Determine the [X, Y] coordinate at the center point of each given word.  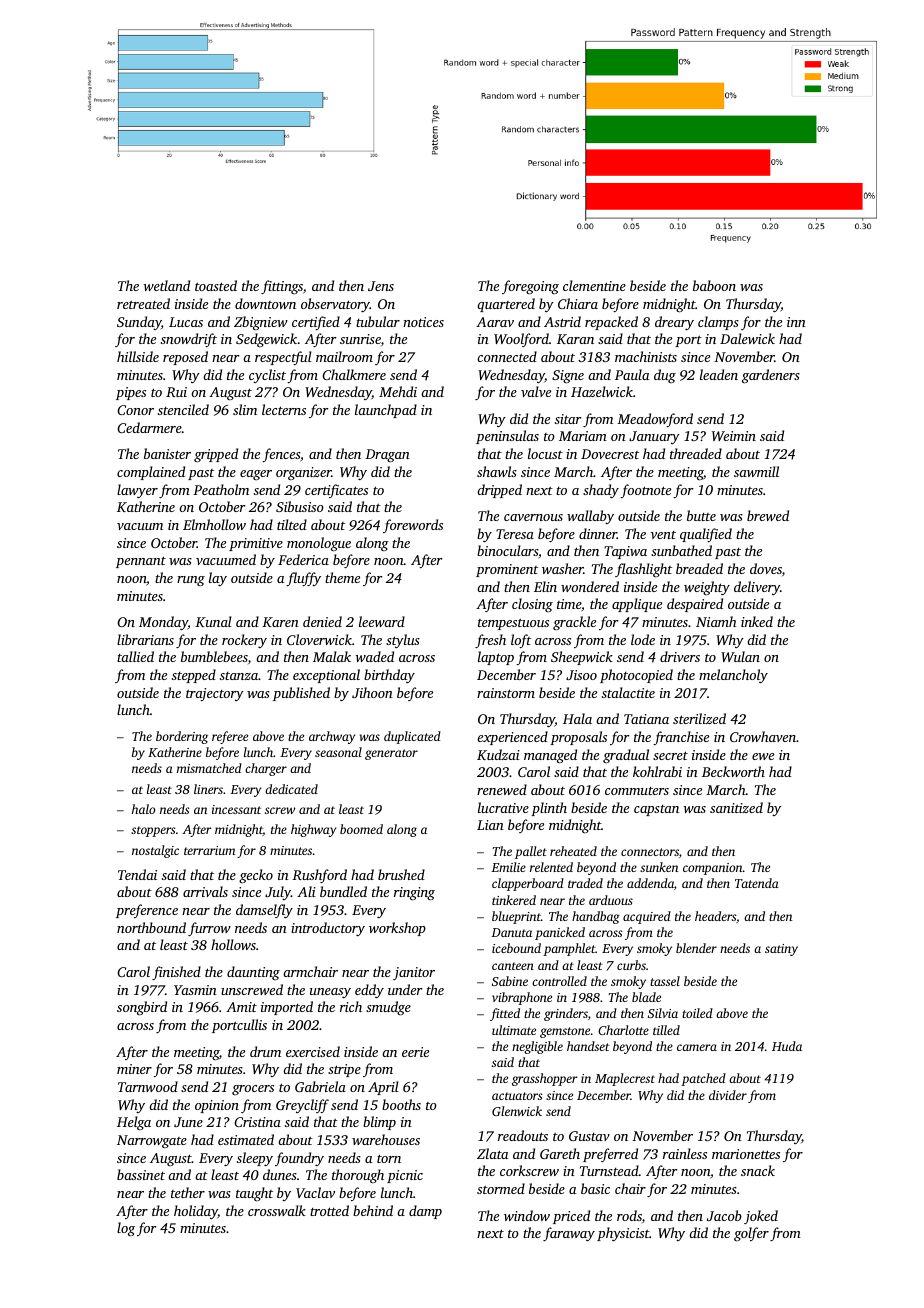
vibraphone [522, 998]
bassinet [141, 1174]
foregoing [530, 287]
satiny [781, 950]
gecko [256, 876]
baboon [714, 285]
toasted [216, 285]
